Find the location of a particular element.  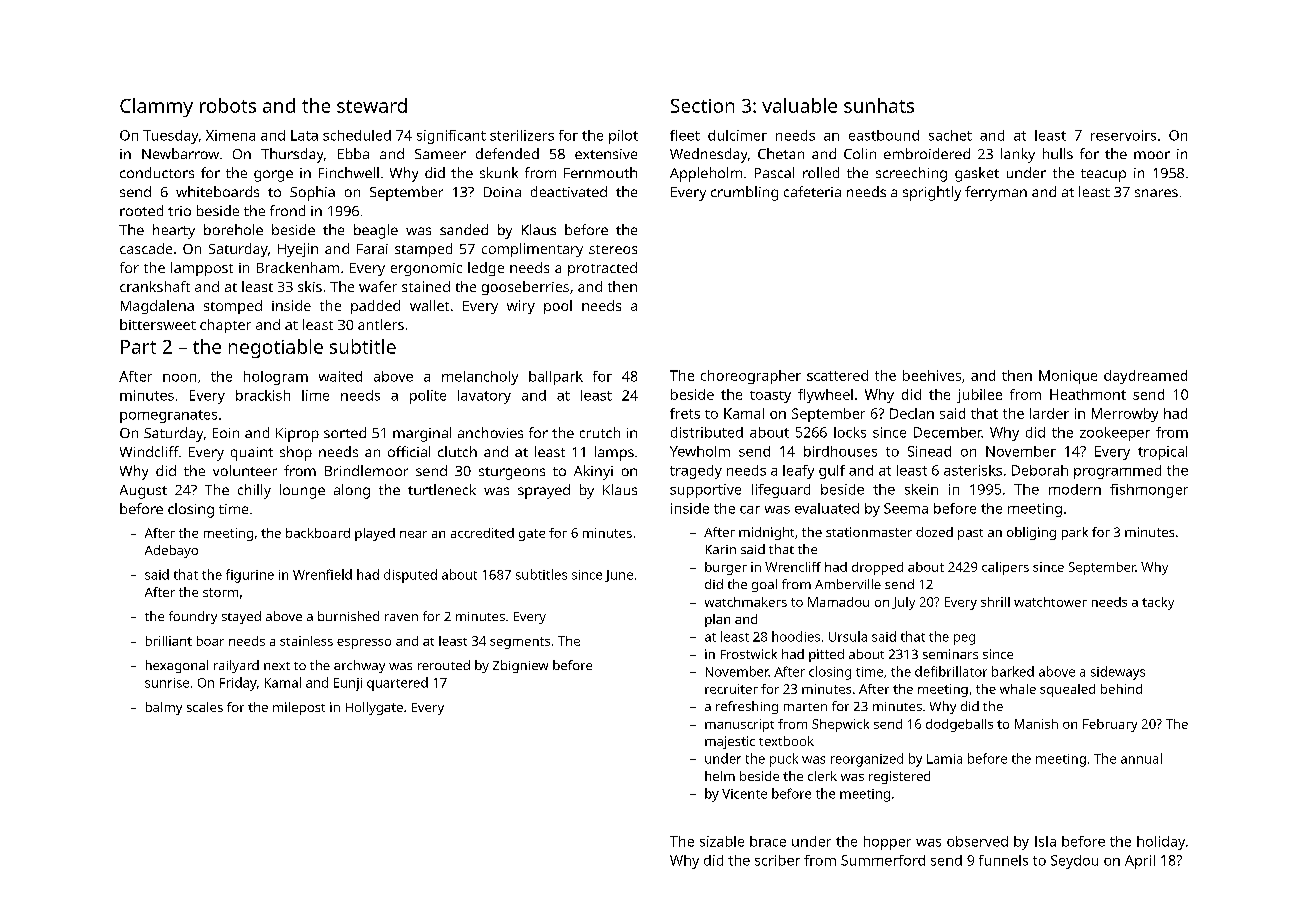

teacup is located at coordinates (1103, 175).
